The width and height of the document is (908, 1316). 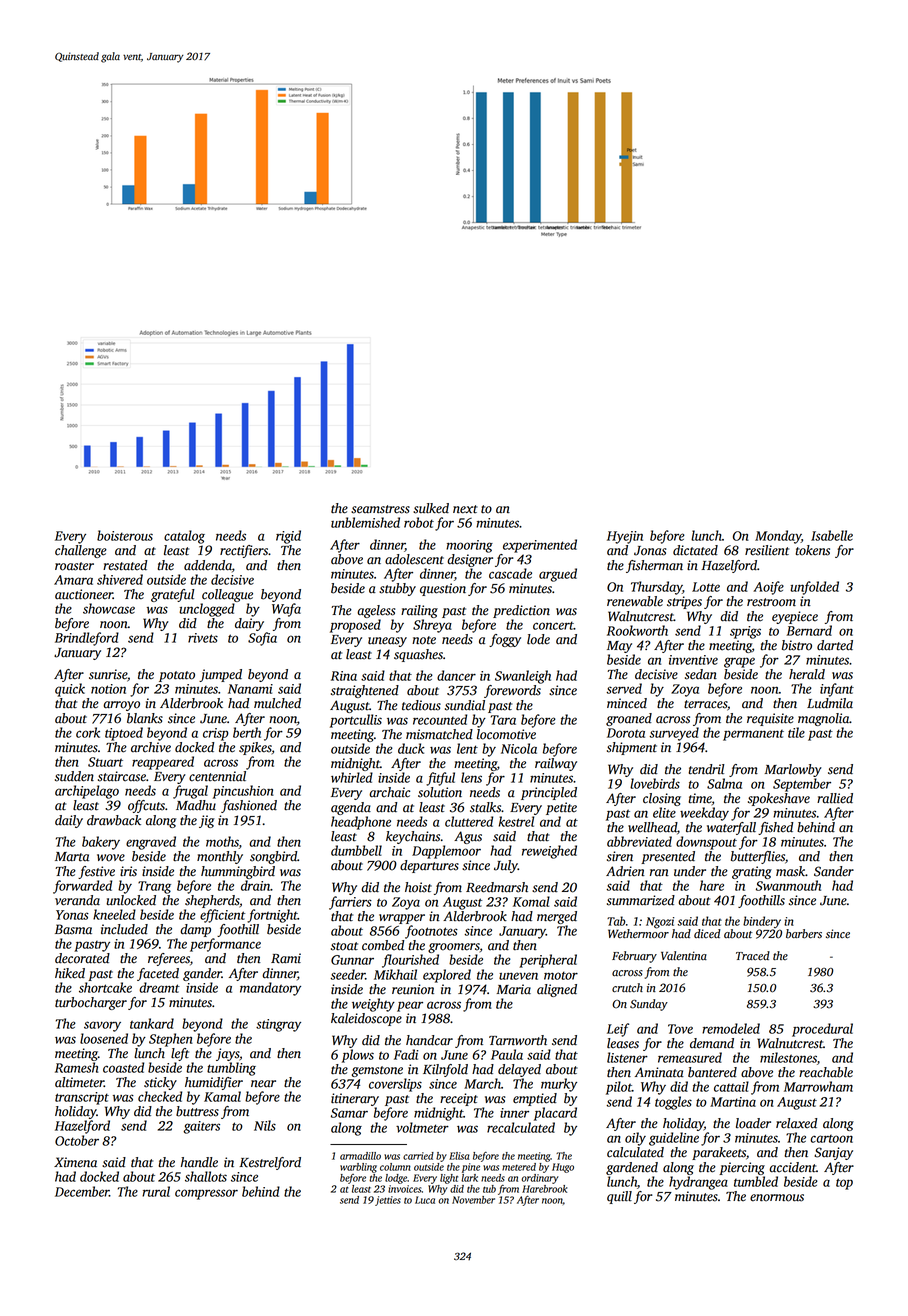 I want to click on seamstress, so click(x=380, y=509).
